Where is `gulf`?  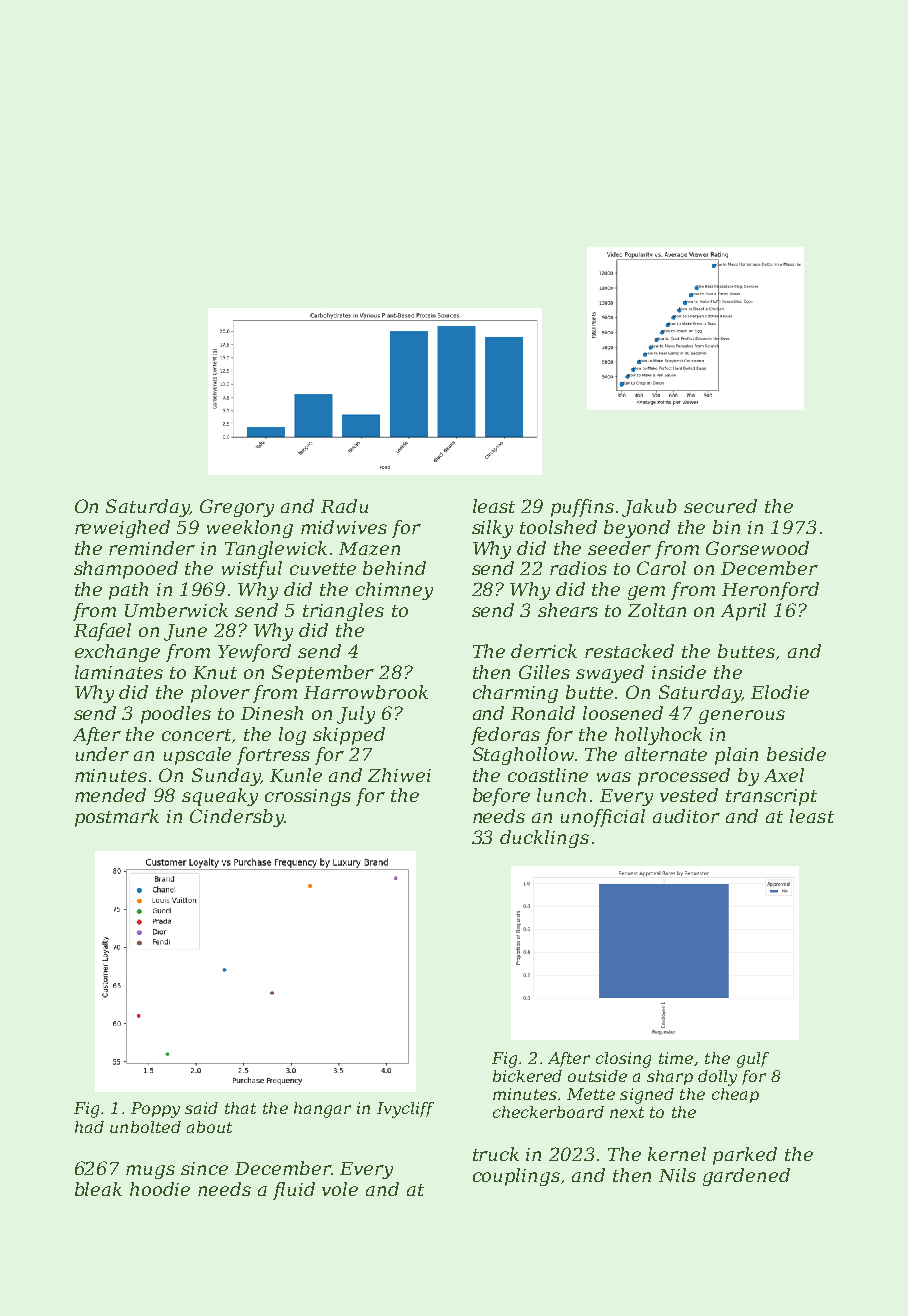
gulf is located at coordinates (753, 1060).
